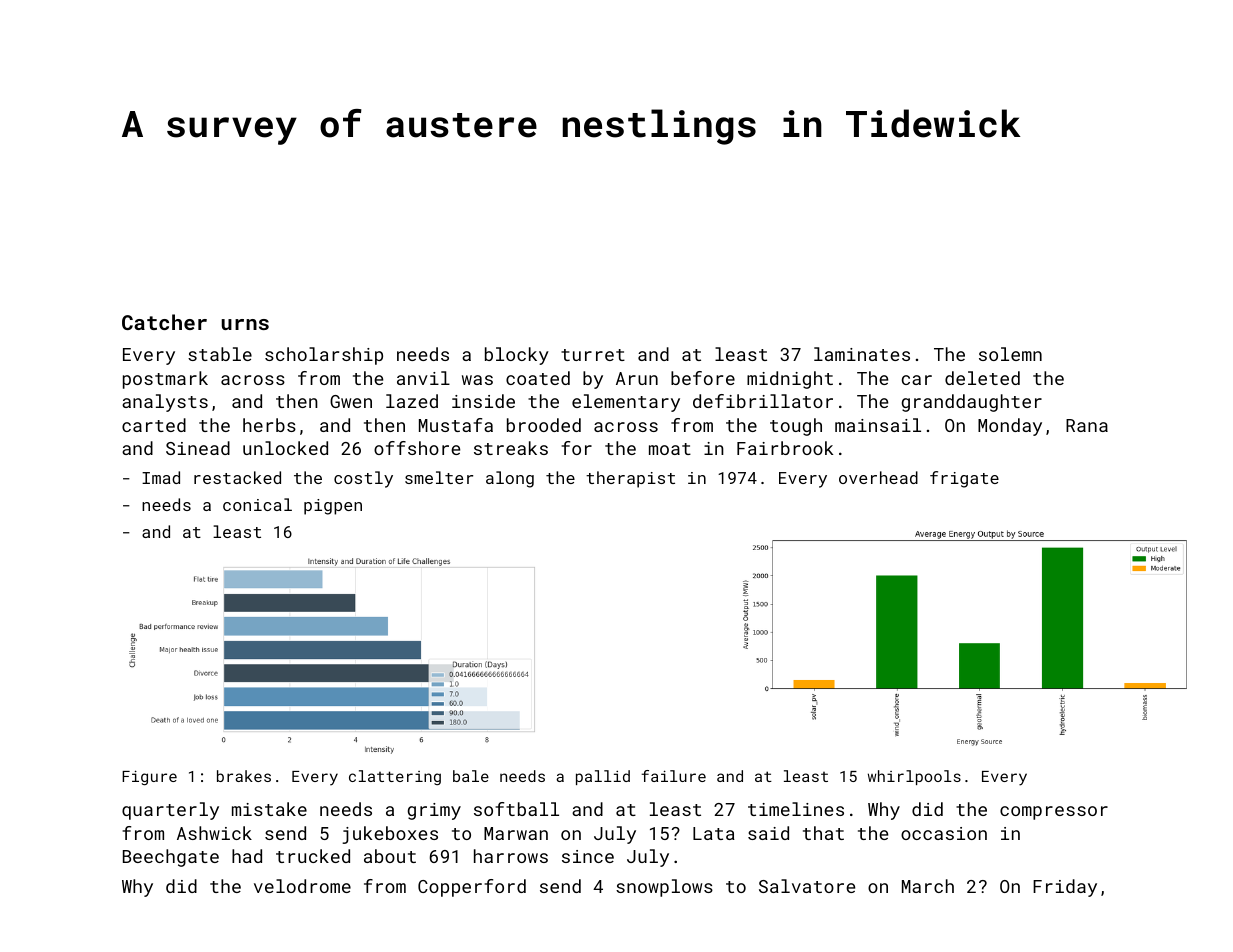  What do you see at coordinates (164, 322) in the screenshot?
I see `Catcher` at bounding box center [164, 322].
